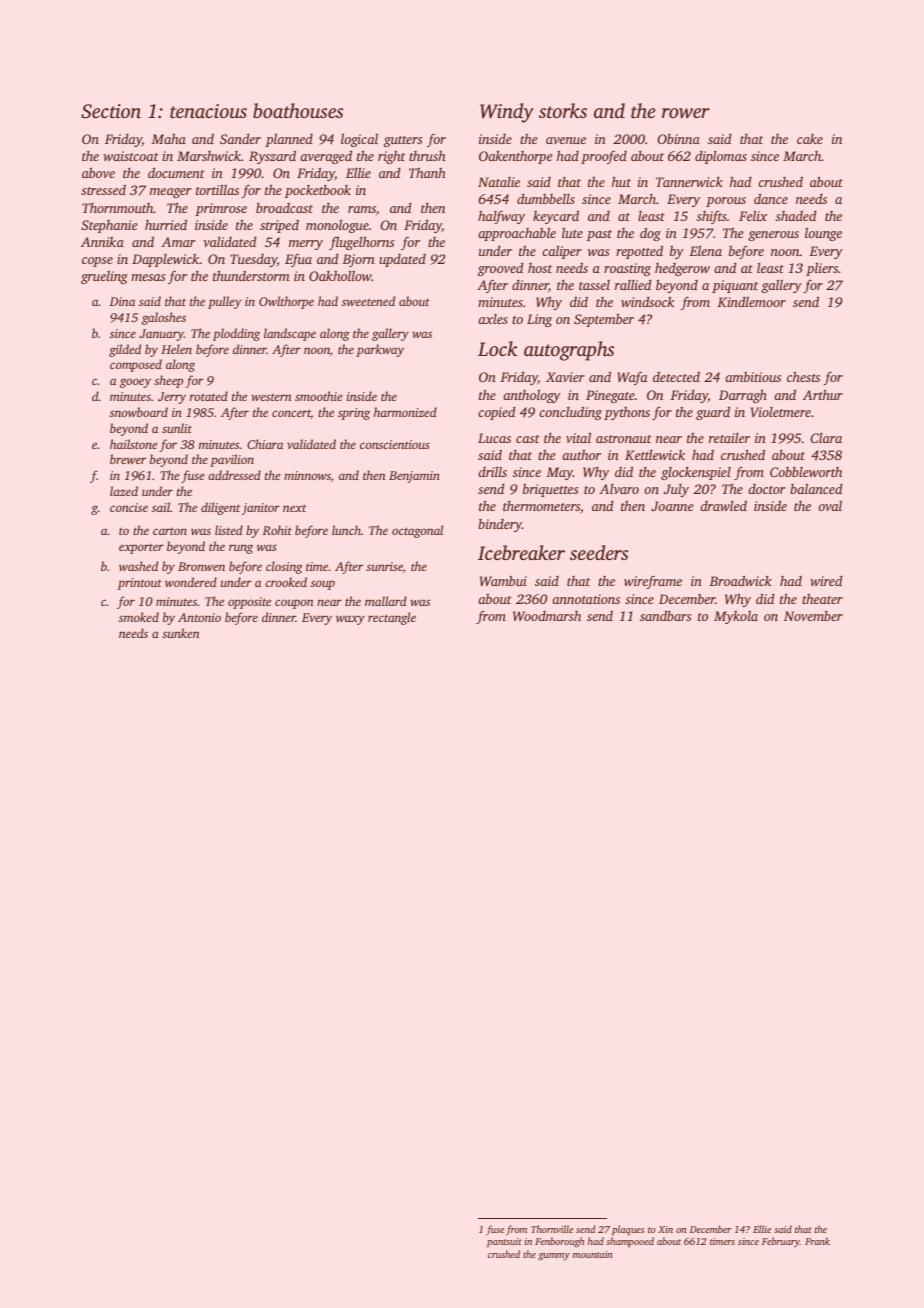 The height and width of the document is (1308, 924). What do you see at coordinates (740, 580) in the document?
I see `Broadwick` at bounding box center [740, 580].
